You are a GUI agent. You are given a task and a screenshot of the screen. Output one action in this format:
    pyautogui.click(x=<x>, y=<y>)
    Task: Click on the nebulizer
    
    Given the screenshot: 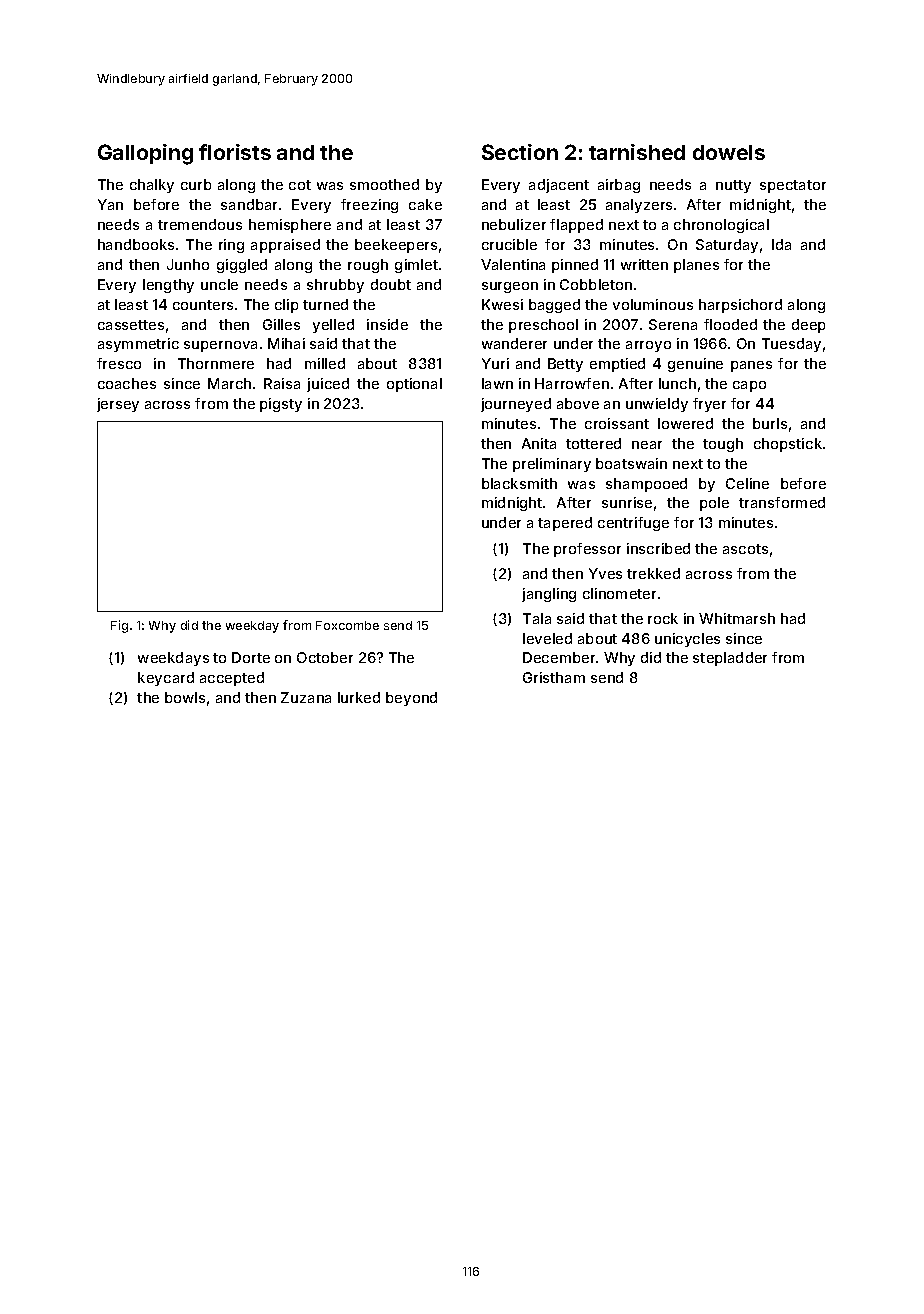 What is the action you would take?
    pyautogui.click(x=514, y=224)
